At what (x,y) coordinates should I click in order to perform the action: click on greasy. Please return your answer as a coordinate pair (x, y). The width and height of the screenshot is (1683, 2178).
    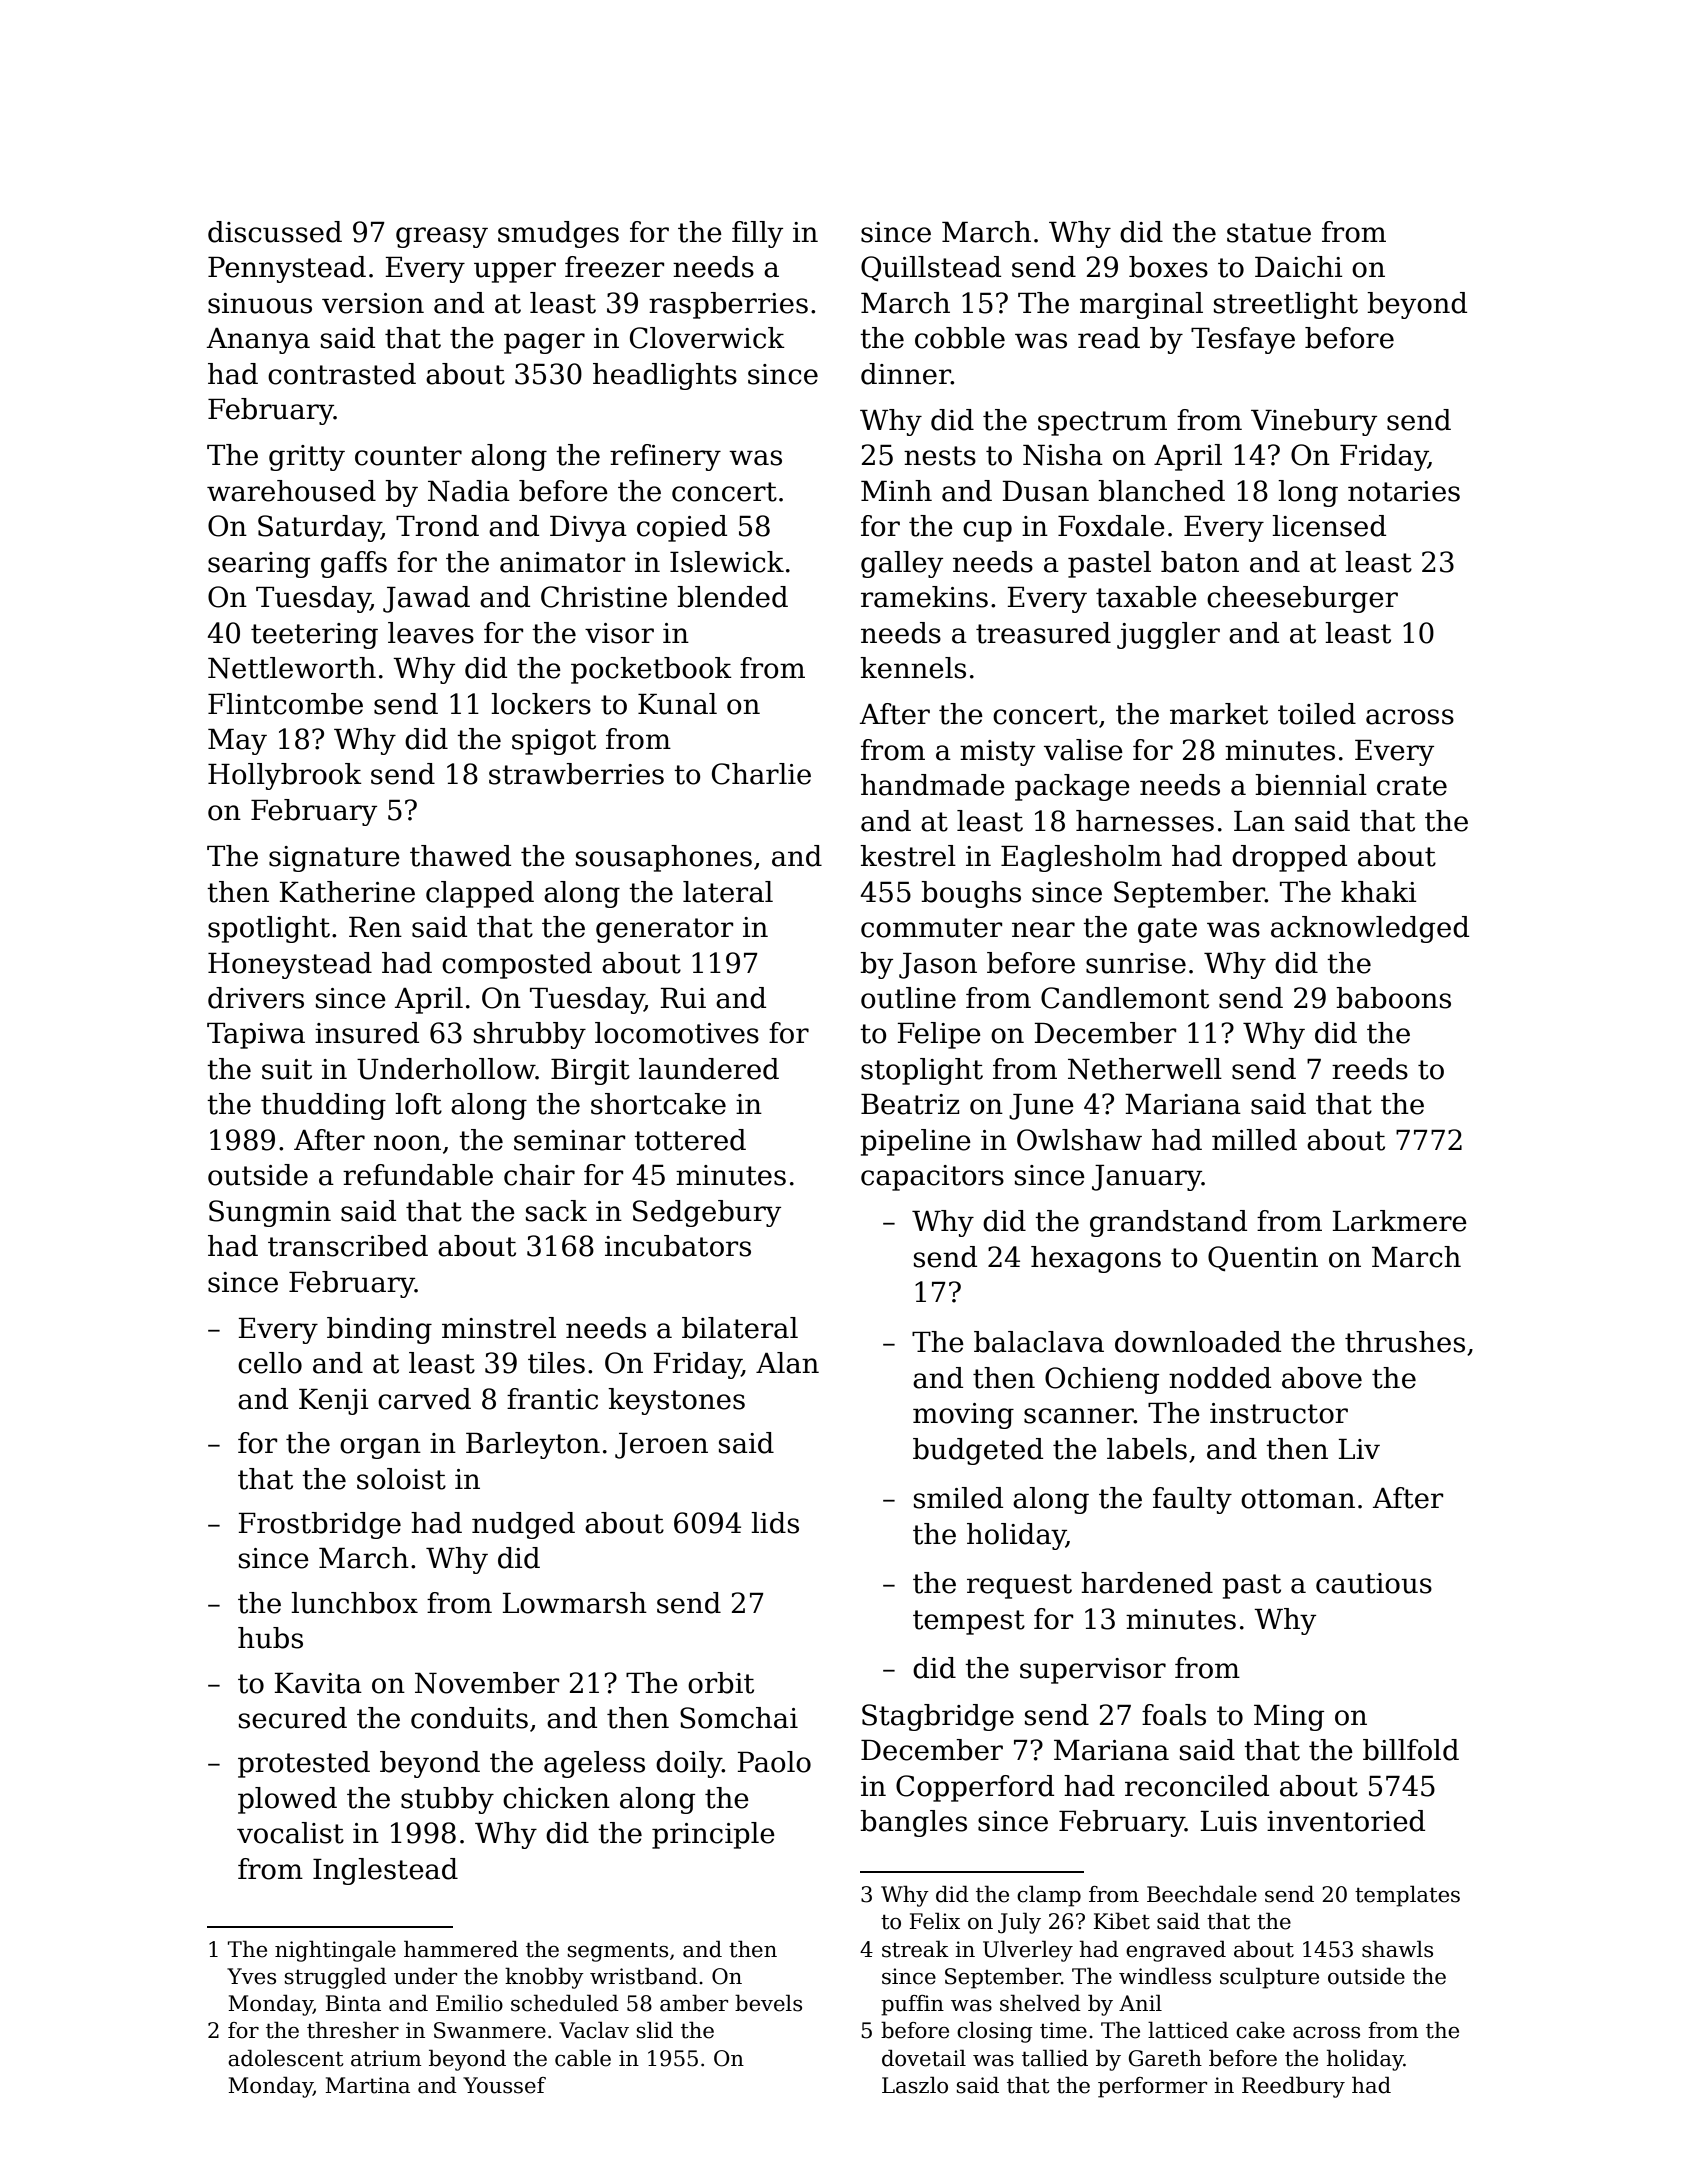
    Looking at the image, I should click on (442, 237).
